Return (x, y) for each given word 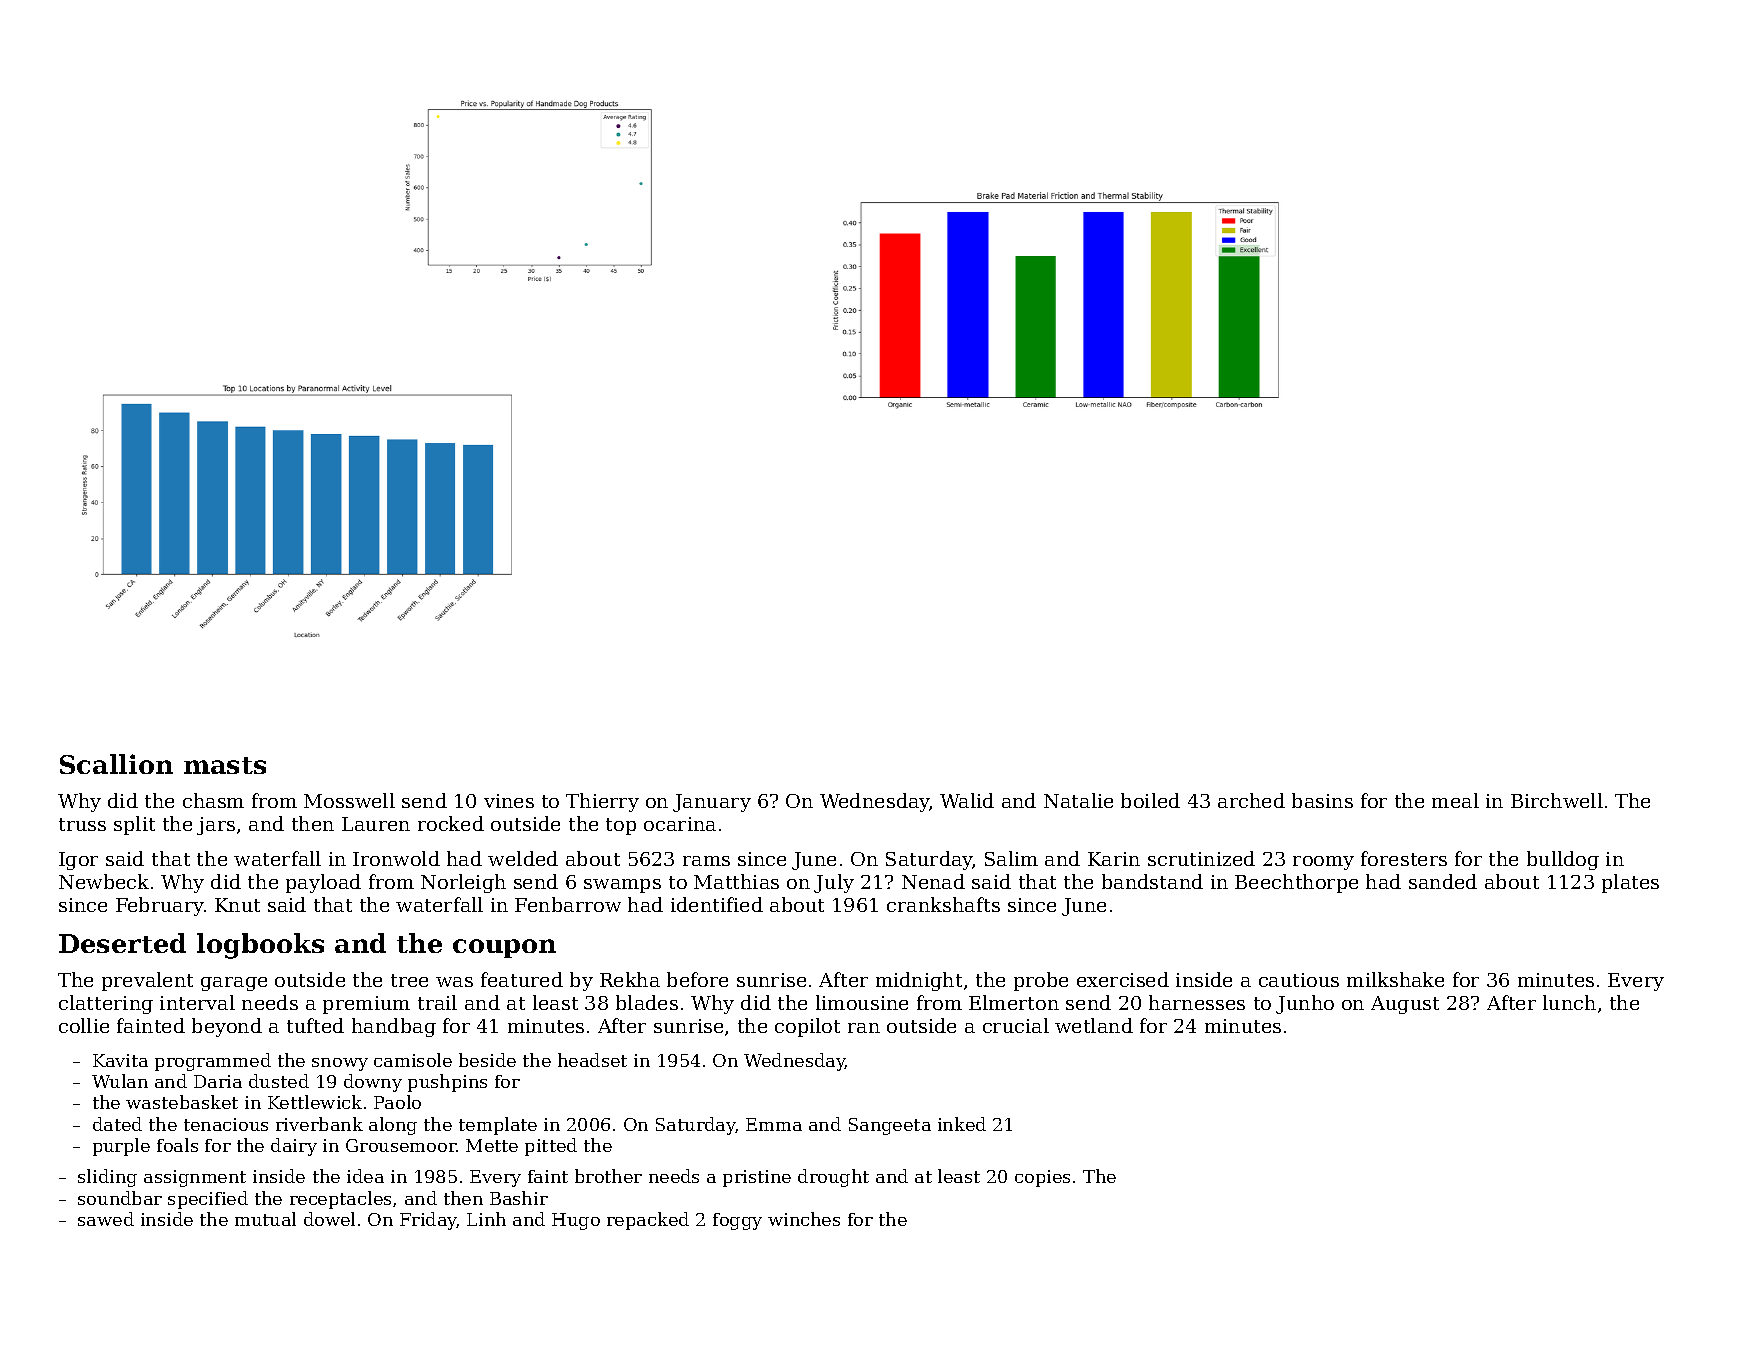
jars (216, 826)
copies (1042, 1178)
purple (121, 1147)
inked (962, 1124)
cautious (1299, 980)
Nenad (933, 881)
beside (487, 1060)
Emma (774, 1124)
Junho (1305, 1004)
